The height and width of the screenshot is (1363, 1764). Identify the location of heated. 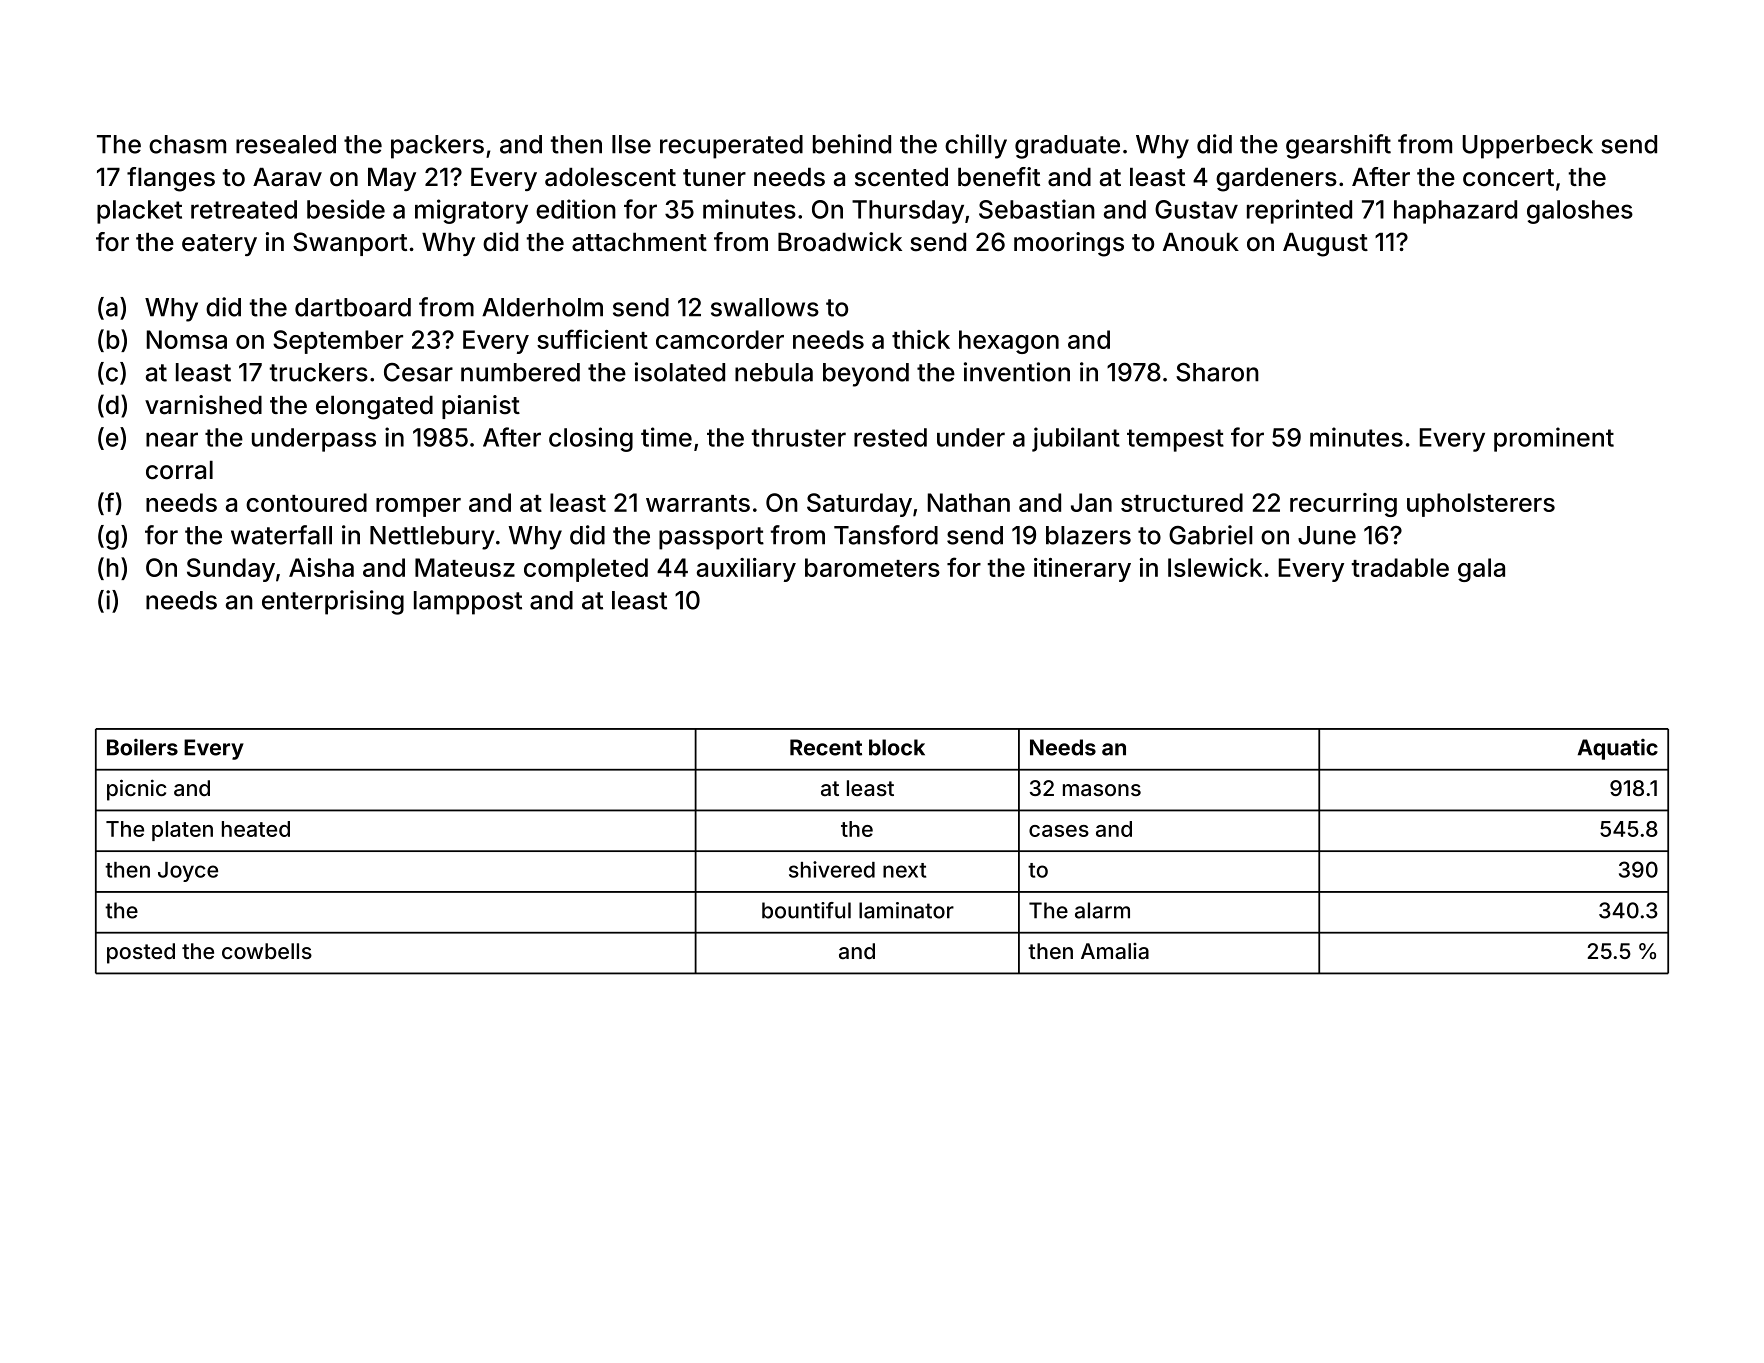
(256, 829).
